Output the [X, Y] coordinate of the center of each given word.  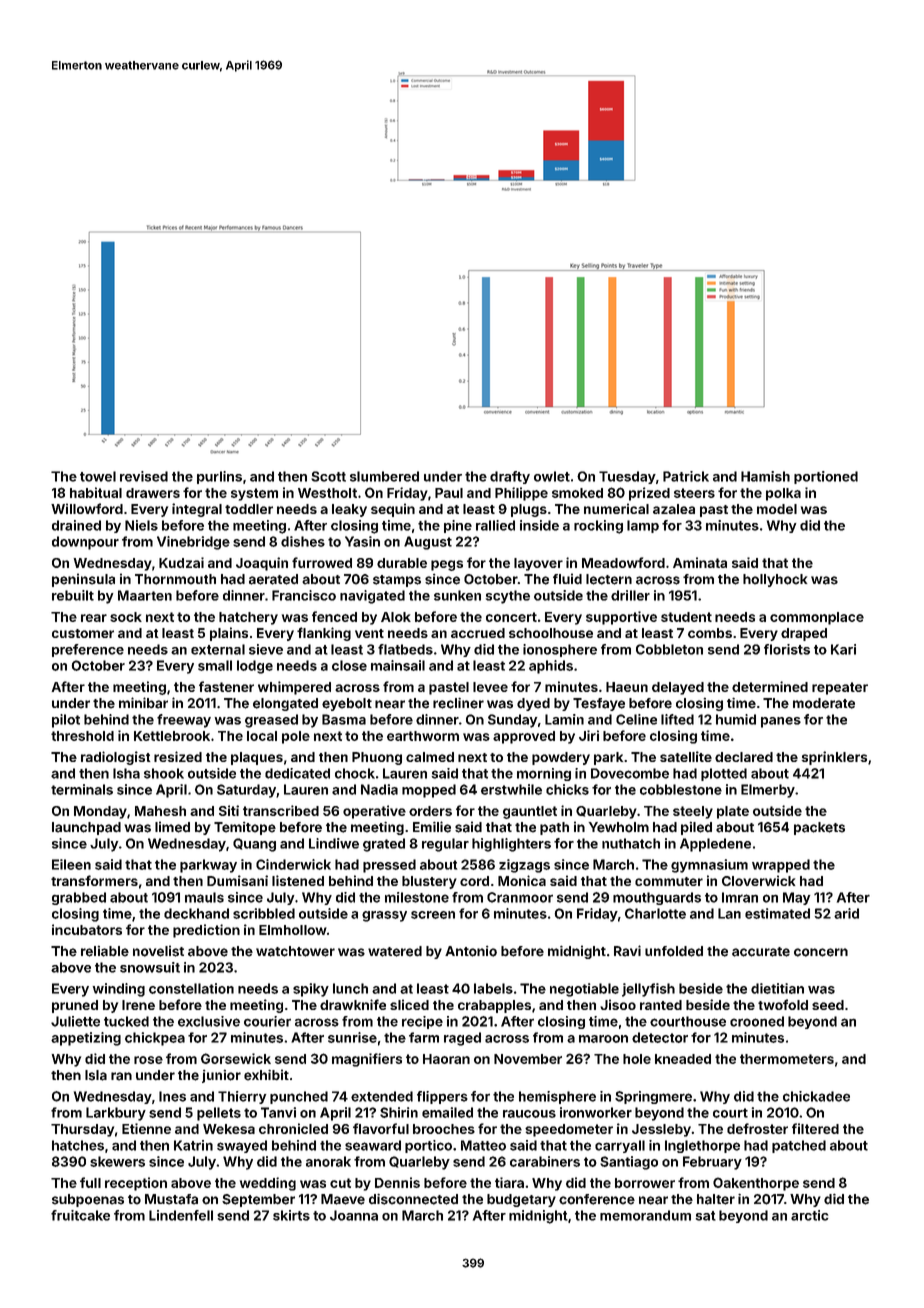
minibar [143, 703]
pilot [66, 721]
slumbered [384, 476]
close [349, 665]
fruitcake [80, 1215]
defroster [757, 1128]
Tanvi [278, 1112]
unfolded [674, 951]
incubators [87, 929]
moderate [824, 703]
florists [787, 649]
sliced [409, 1004]
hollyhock [775, 580]
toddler [249, 509]
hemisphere [557, 1097]
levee [490, 687]
